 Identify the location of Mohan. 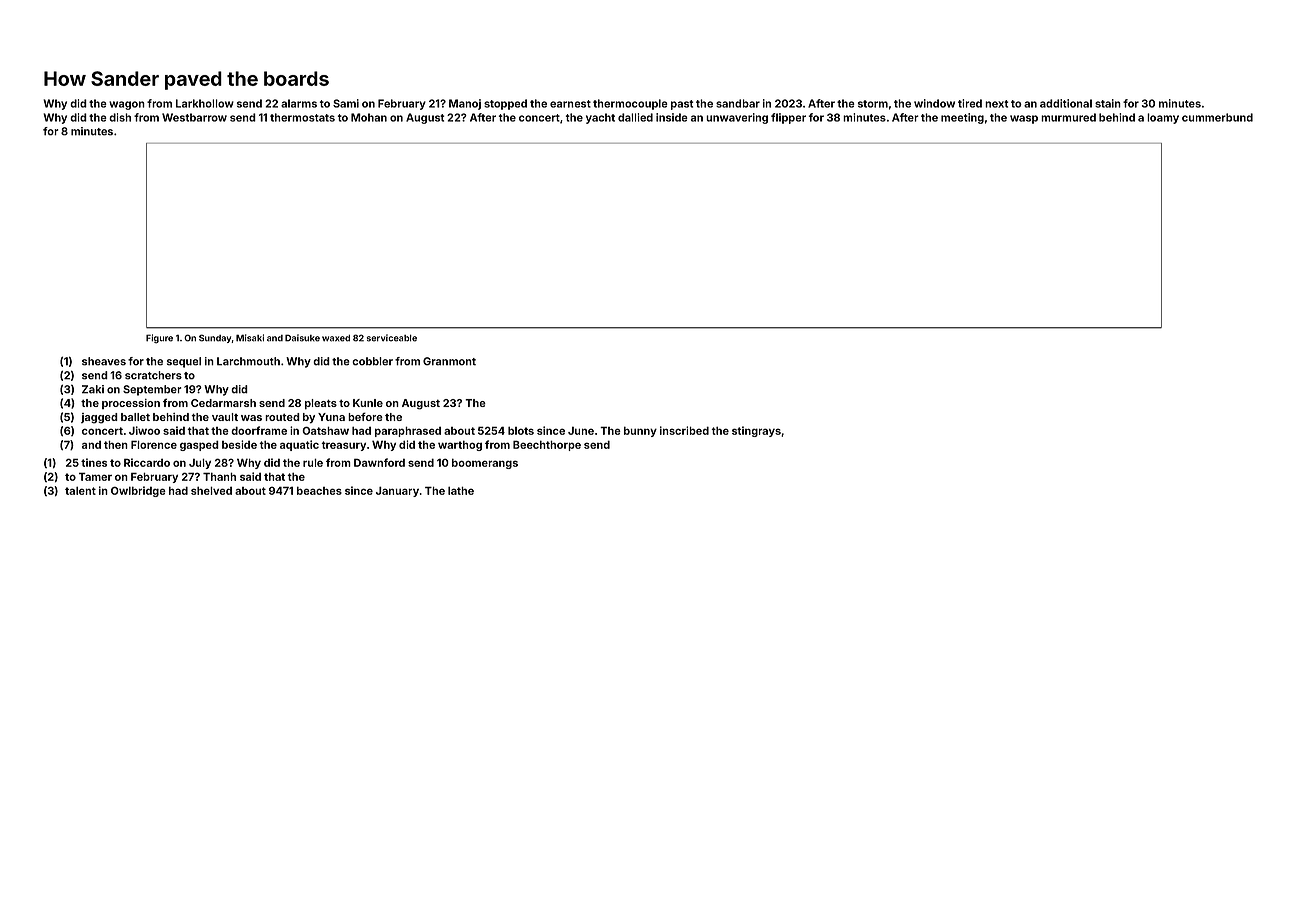
(369, 117).
